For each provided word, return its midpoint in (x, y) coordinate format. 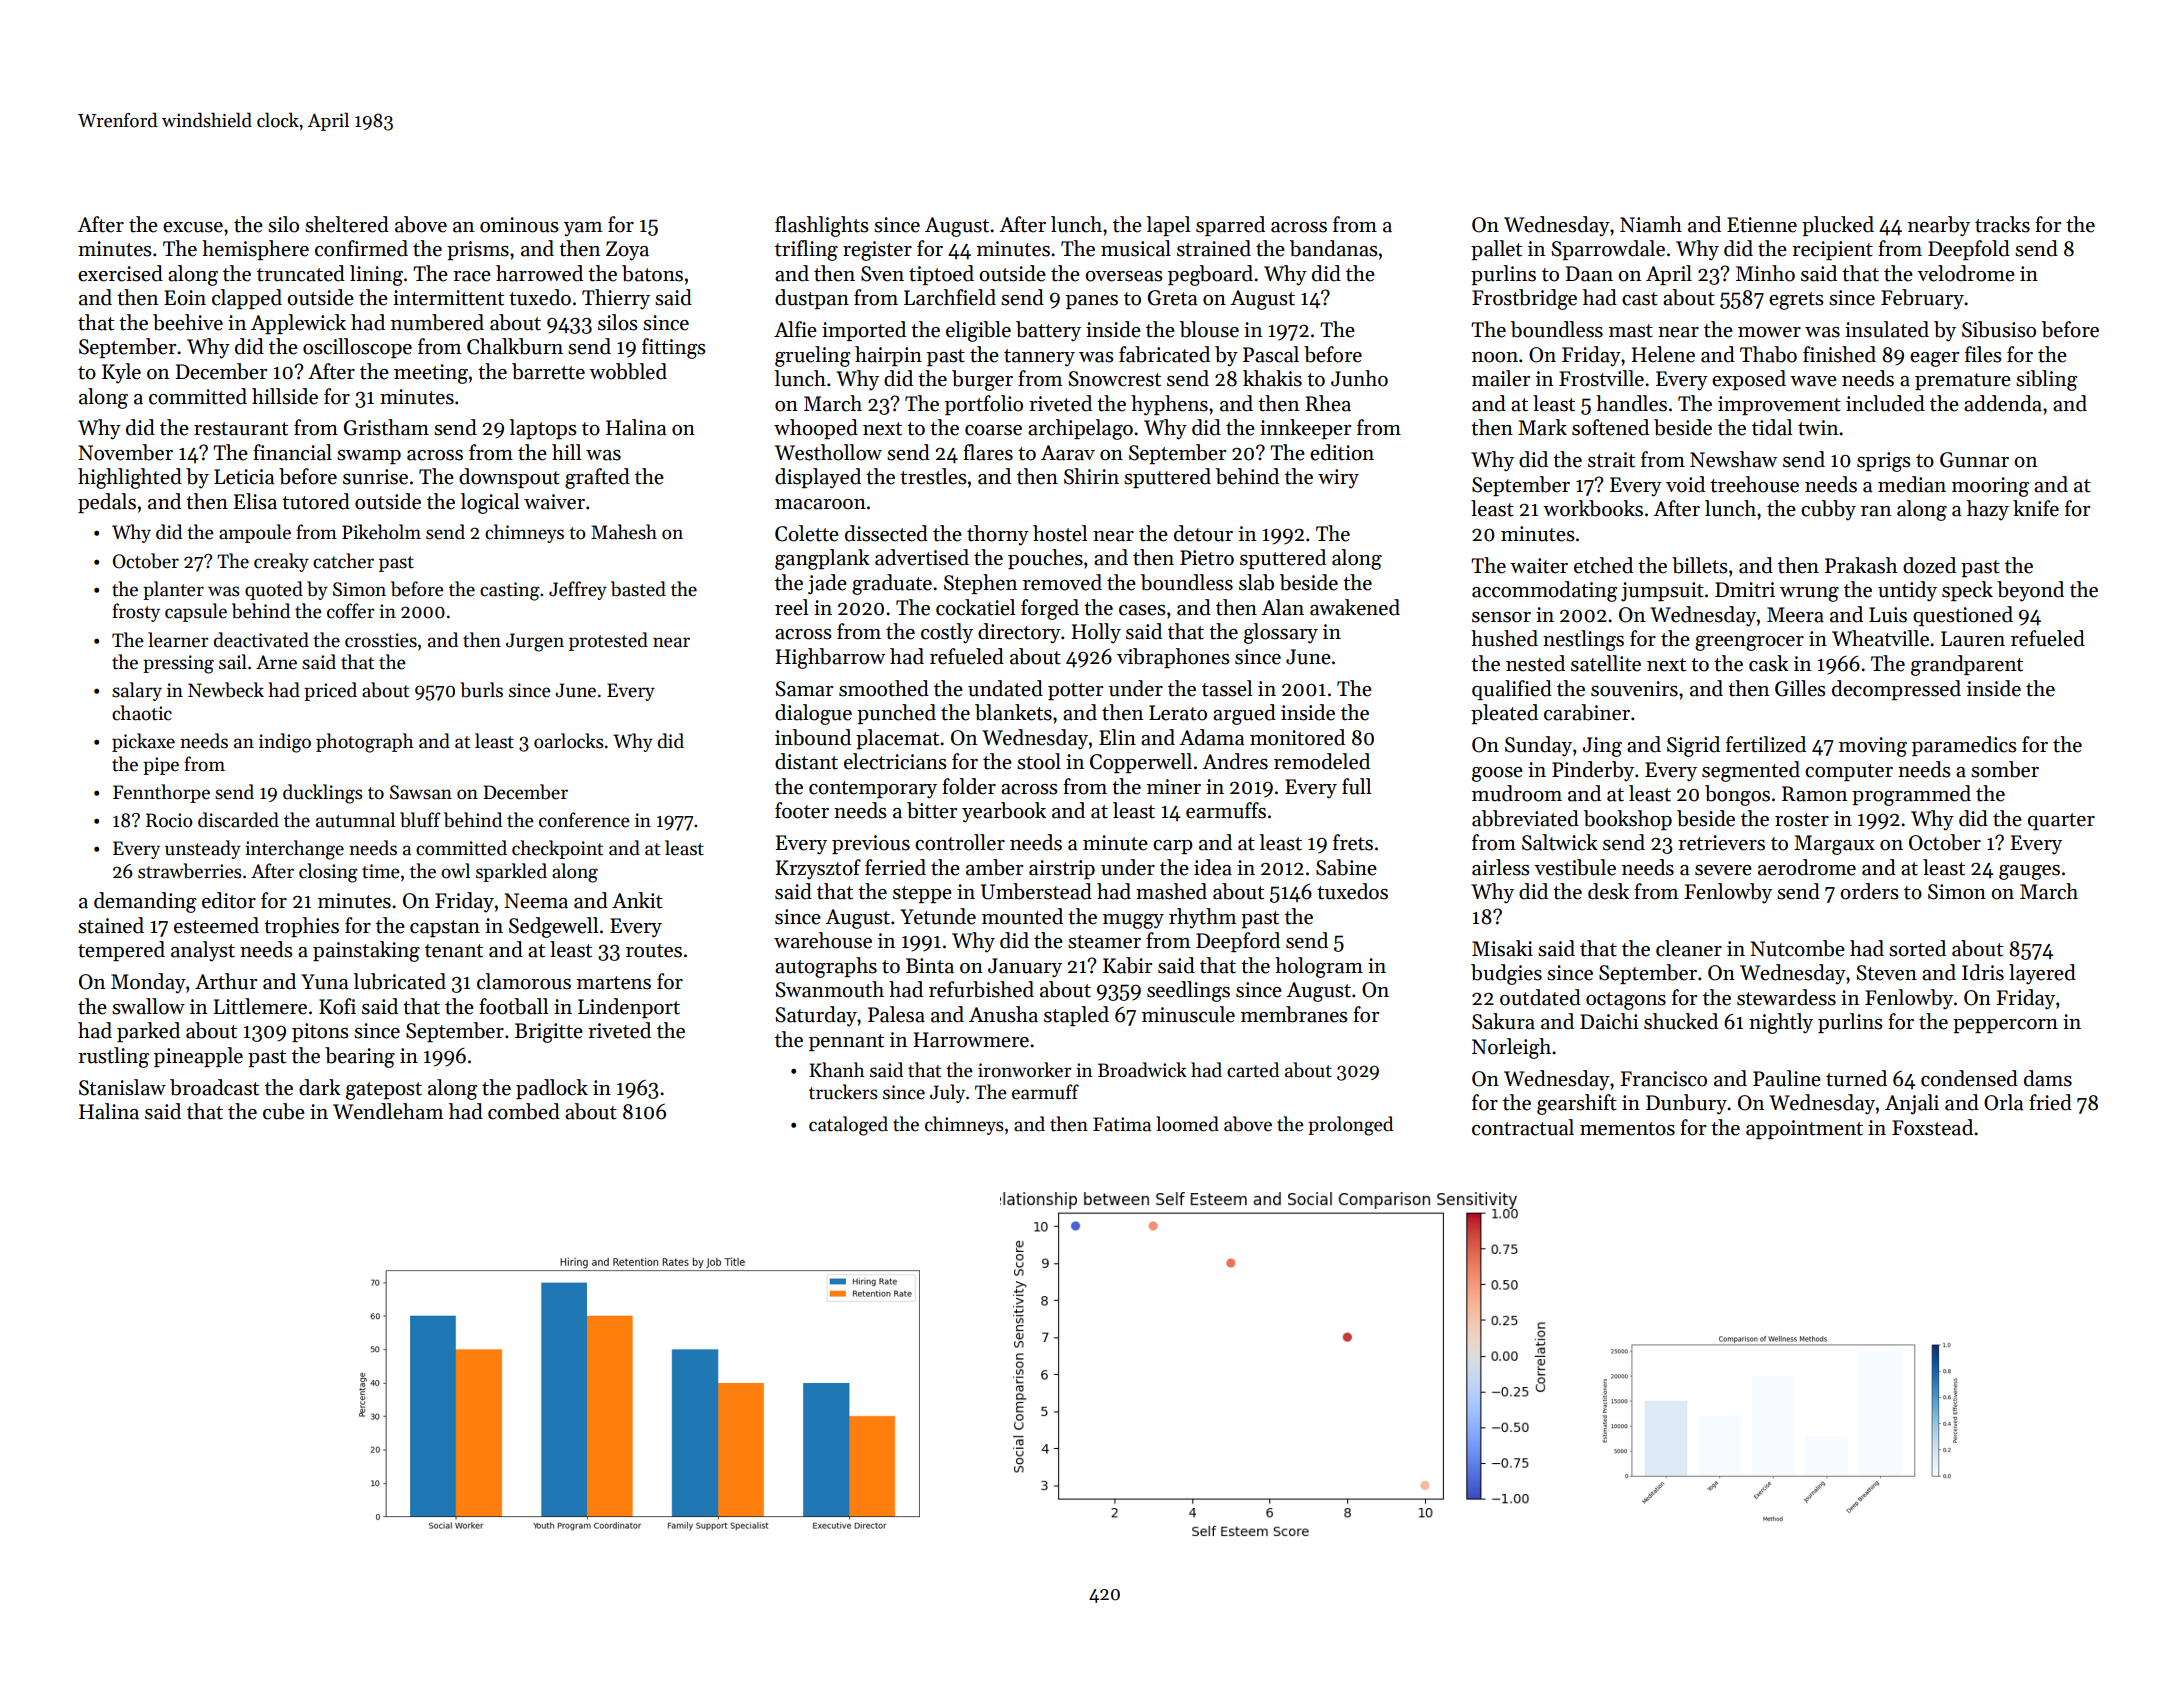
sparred (1230, 226)
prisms (478, 250)
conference (584, 820)
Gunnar (1974, 460)
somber (2005, 769)
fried (2050, 1102)
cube (284, 1111)
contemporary (873, 790)
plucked (1838, 226)
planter (173, 590)
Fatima (1122, 1124)
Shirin (1091, 476)
